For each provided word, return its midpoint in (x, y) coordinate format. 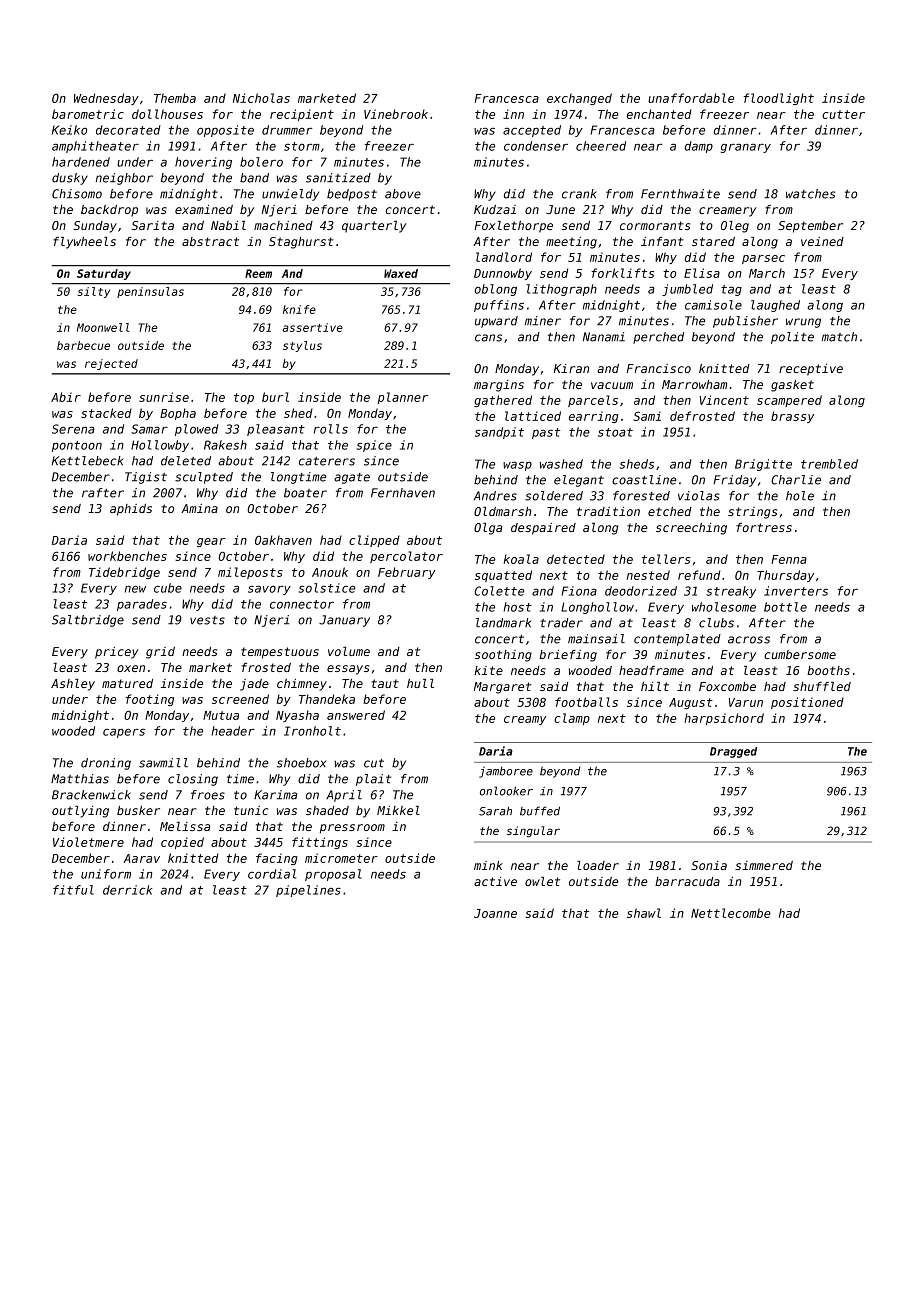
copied (182, 843)
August (691, 703)
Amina (199, 508)
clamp (572, 719)
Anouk (330, 572)
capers (124, 733)
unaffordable (691, 98)
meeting (571, 243)
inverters (796, 591)
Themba (175, 98)
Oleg (735, 227)
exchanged (579, 99)
